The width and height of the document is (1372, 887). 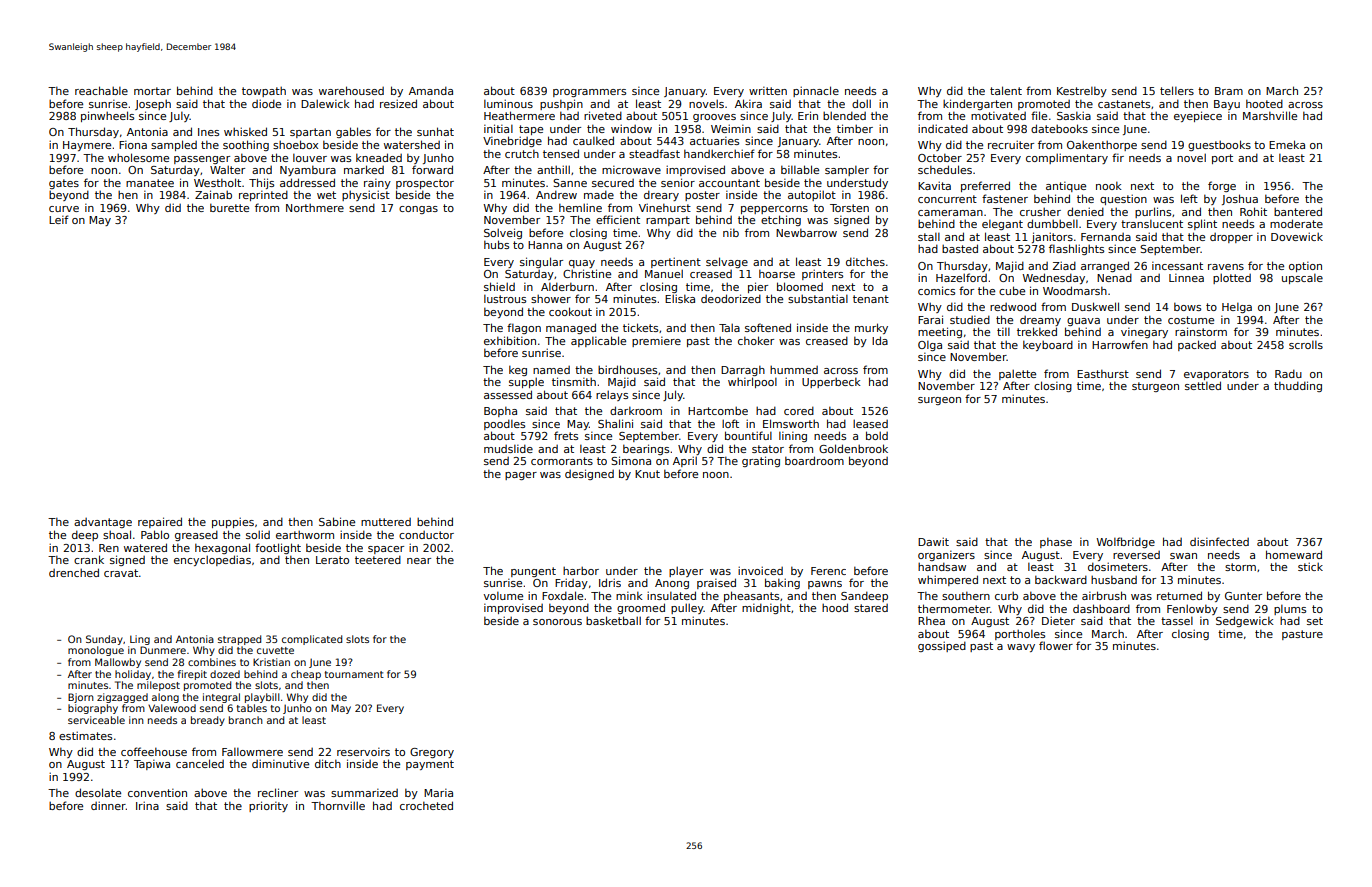 I want to click on Marshville, so click(x=1270, y=115).
